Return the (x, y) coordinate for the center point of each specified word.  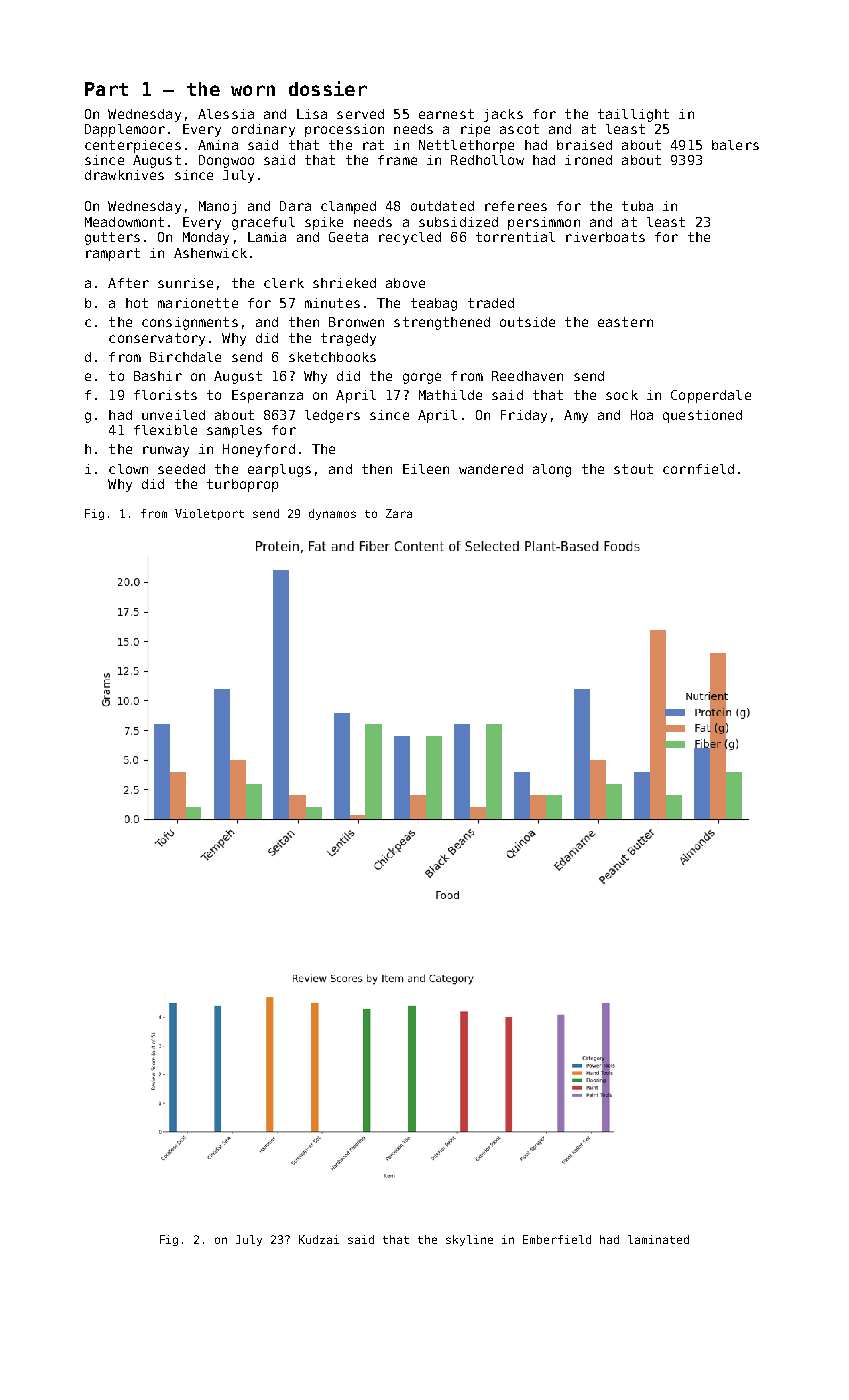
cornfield (698, 469)
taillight (633, 115)
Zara (399, 513)
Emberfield (557, 1239)
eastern (625, 322)
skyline (469, 1240)
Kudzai (319, 1239)
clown (128, 469)
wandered (491, 469)
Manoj (217, 207)
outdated (442, 206)
